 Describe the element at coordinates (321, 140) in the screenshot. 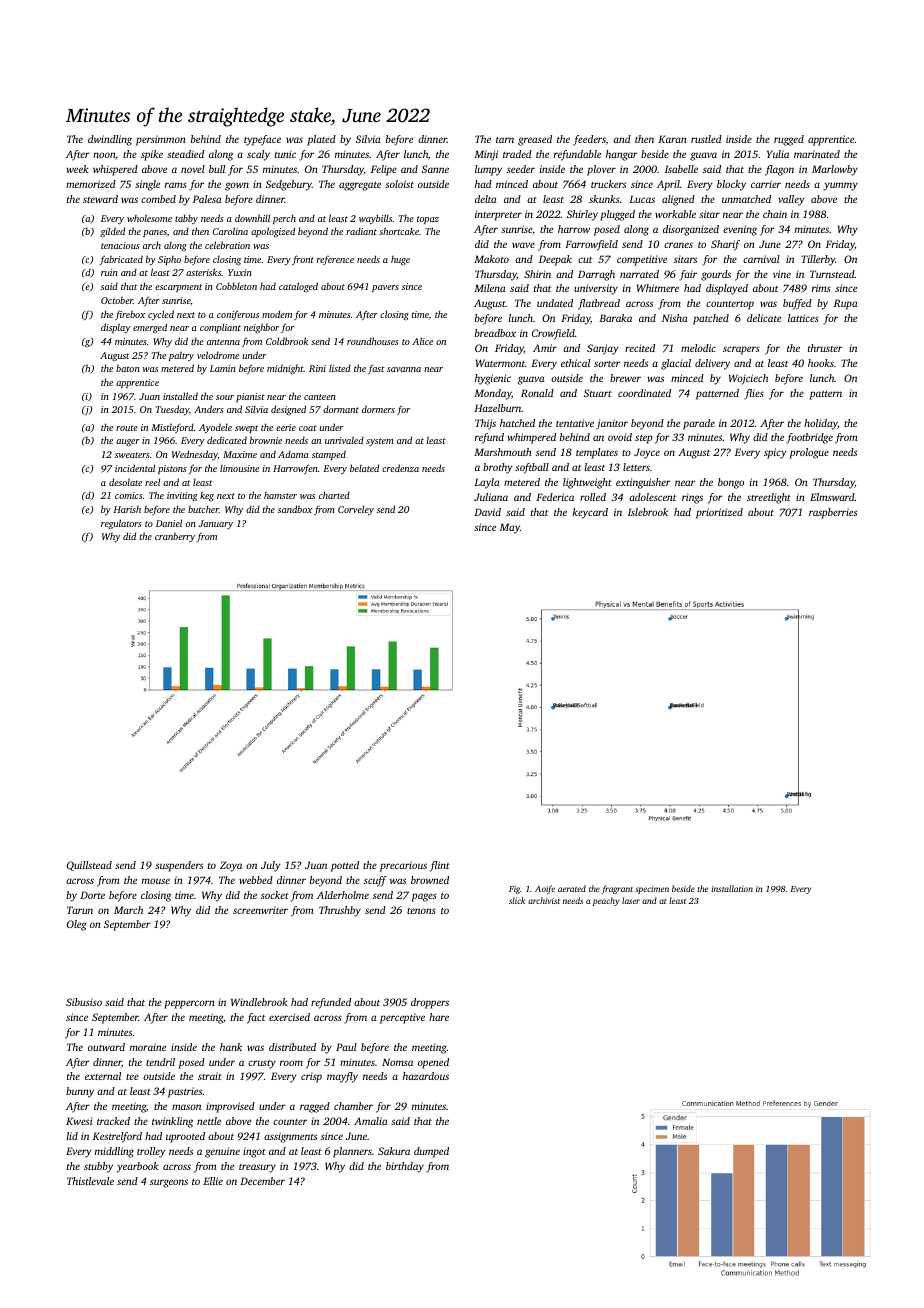

I see `plated` at that location.
